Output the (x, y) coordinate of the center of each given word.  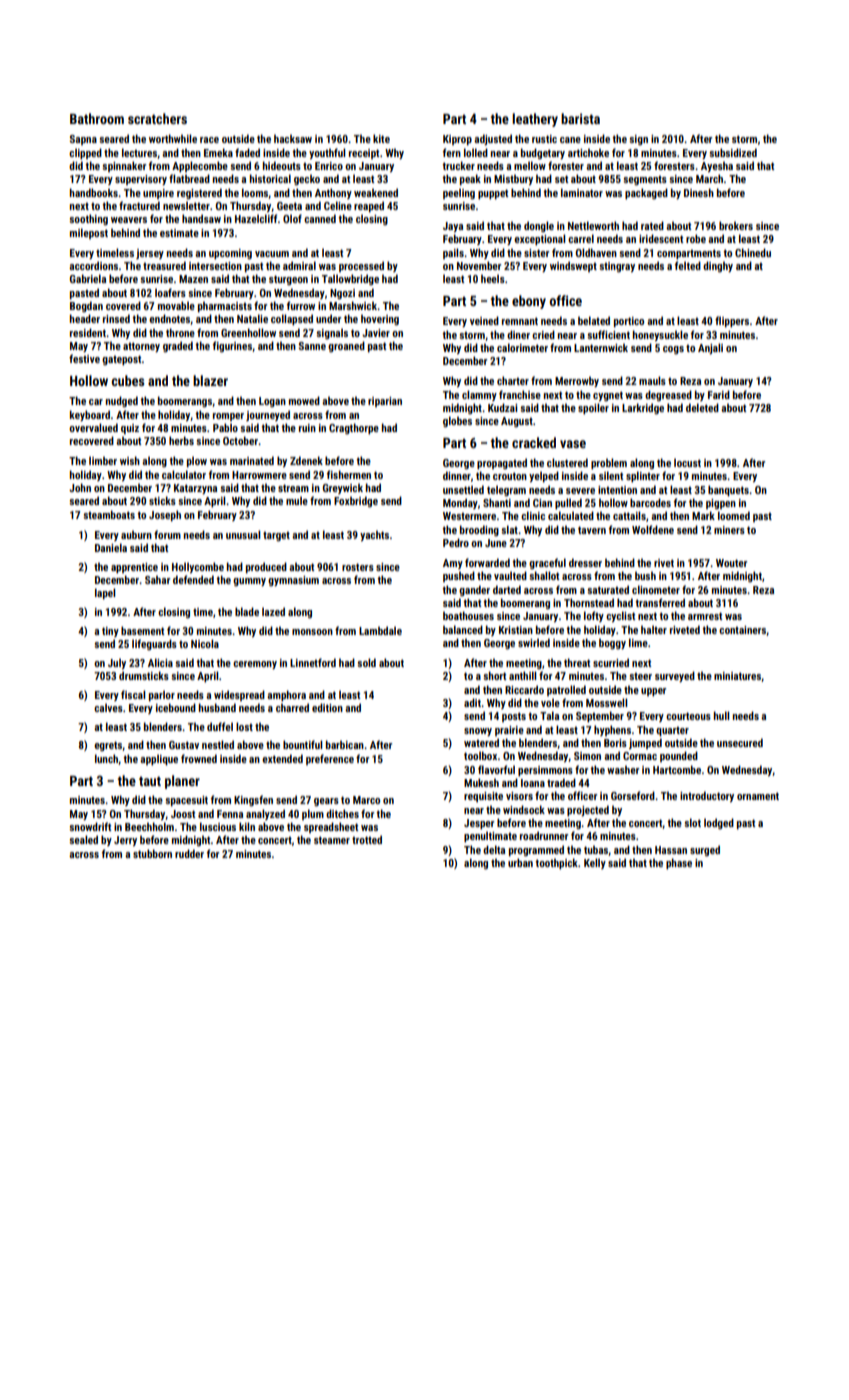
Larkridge (643, 408)
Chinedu (753, 252)
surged (705, 850)
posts (514, 717)
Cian (542, 503)
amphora (286, 696)
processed (361, 266)
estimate (179, 233)
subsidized (733, 152)
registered (199, 193)
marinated (252, 460)
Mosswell (606, 702)
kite (381, 138)
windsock (524, 809)
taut (150, 781)
